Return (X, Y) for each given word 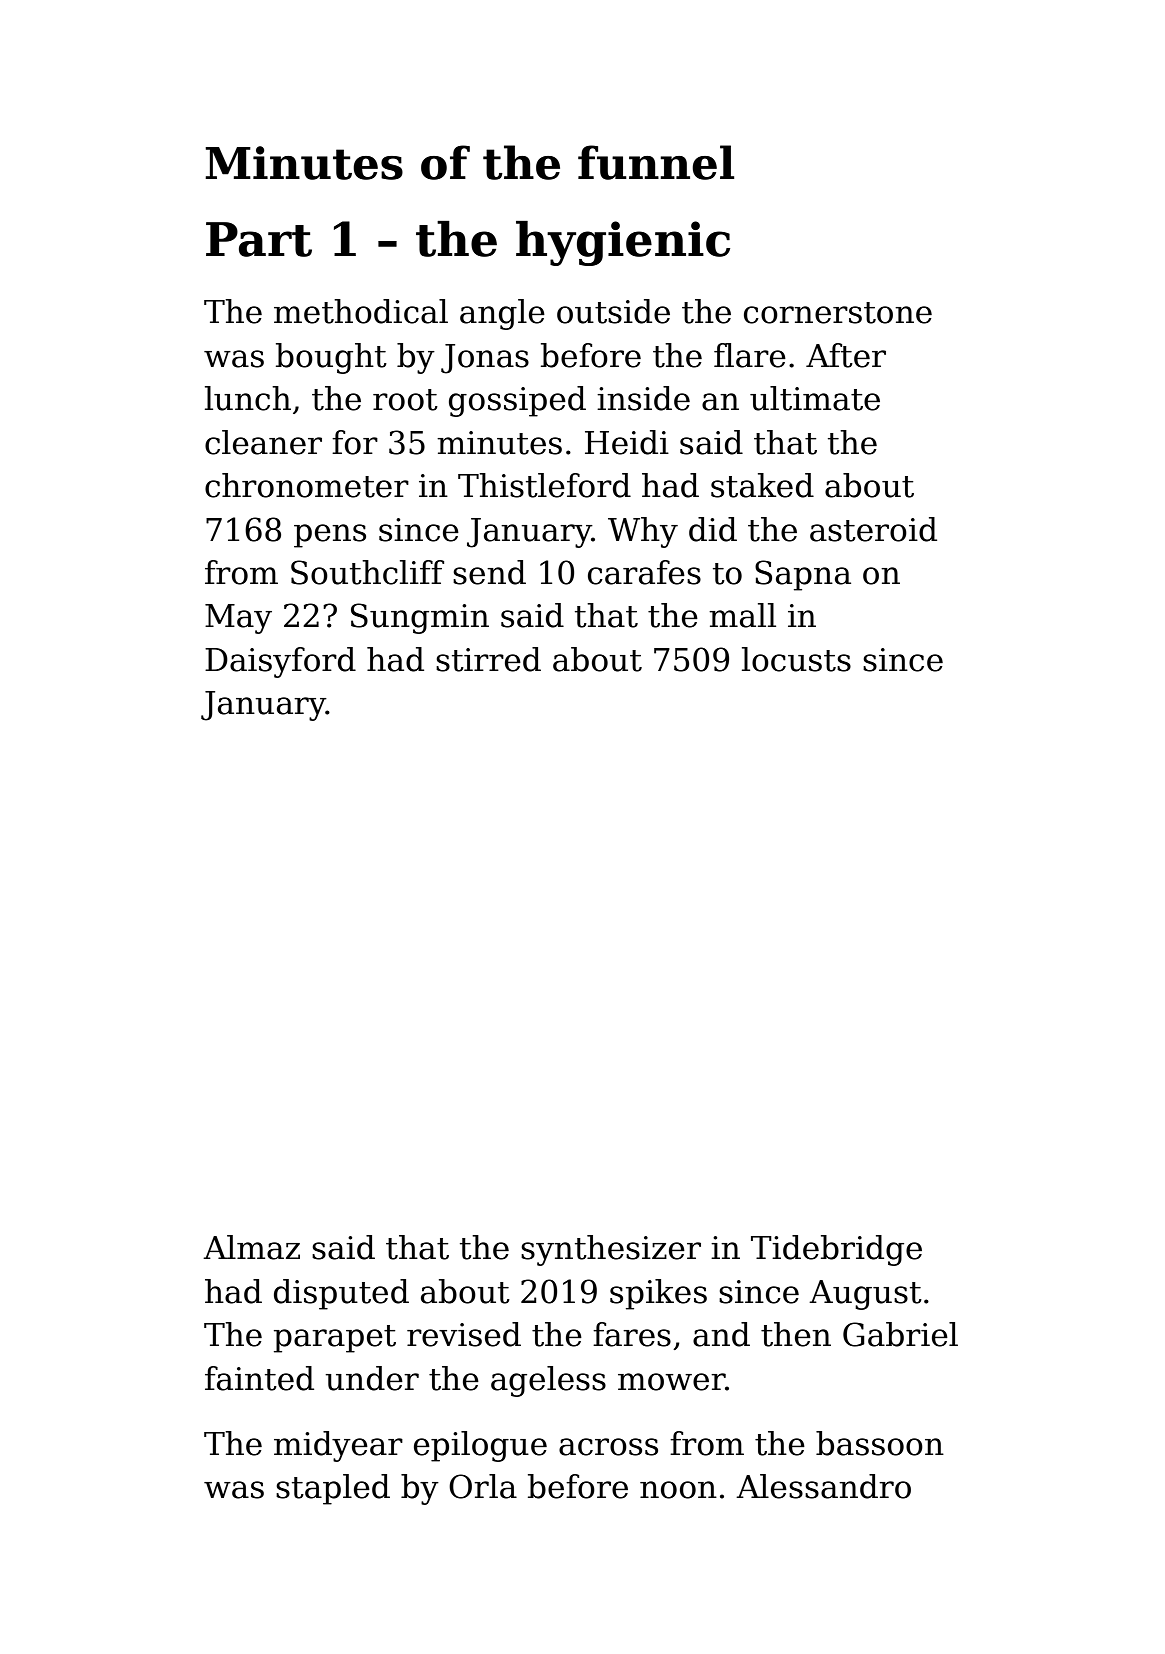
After (846, 355)
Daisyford (280, 662)
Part (259, 239)
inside (643, 398)
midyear (338, 1446)
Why (643, 532)
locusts (796, 659)
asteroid (873, 529)
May (238, 619)
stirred (488, 659)
